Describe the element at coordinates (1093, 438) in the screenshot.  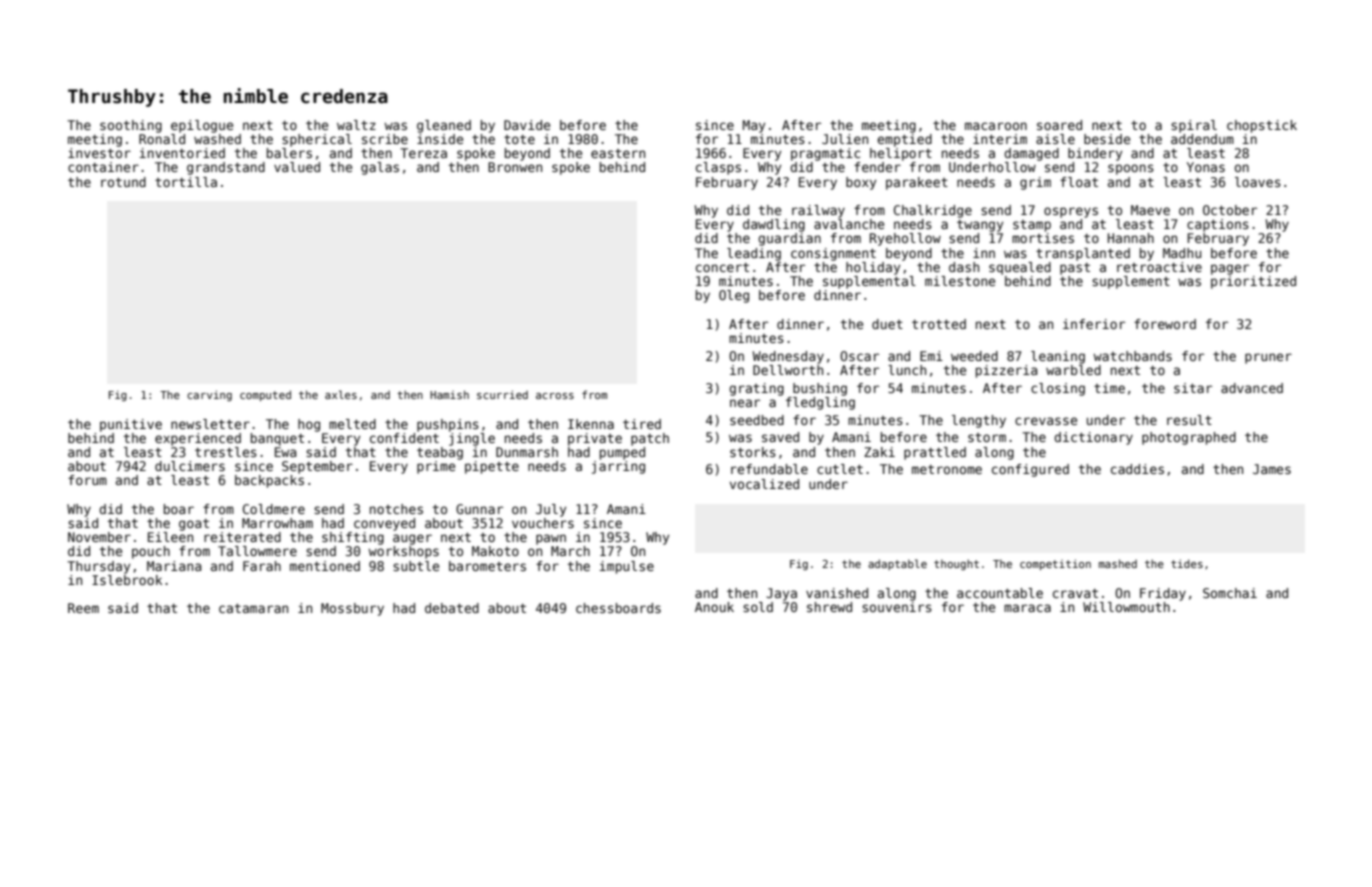
I see `dictionary` at that location.
